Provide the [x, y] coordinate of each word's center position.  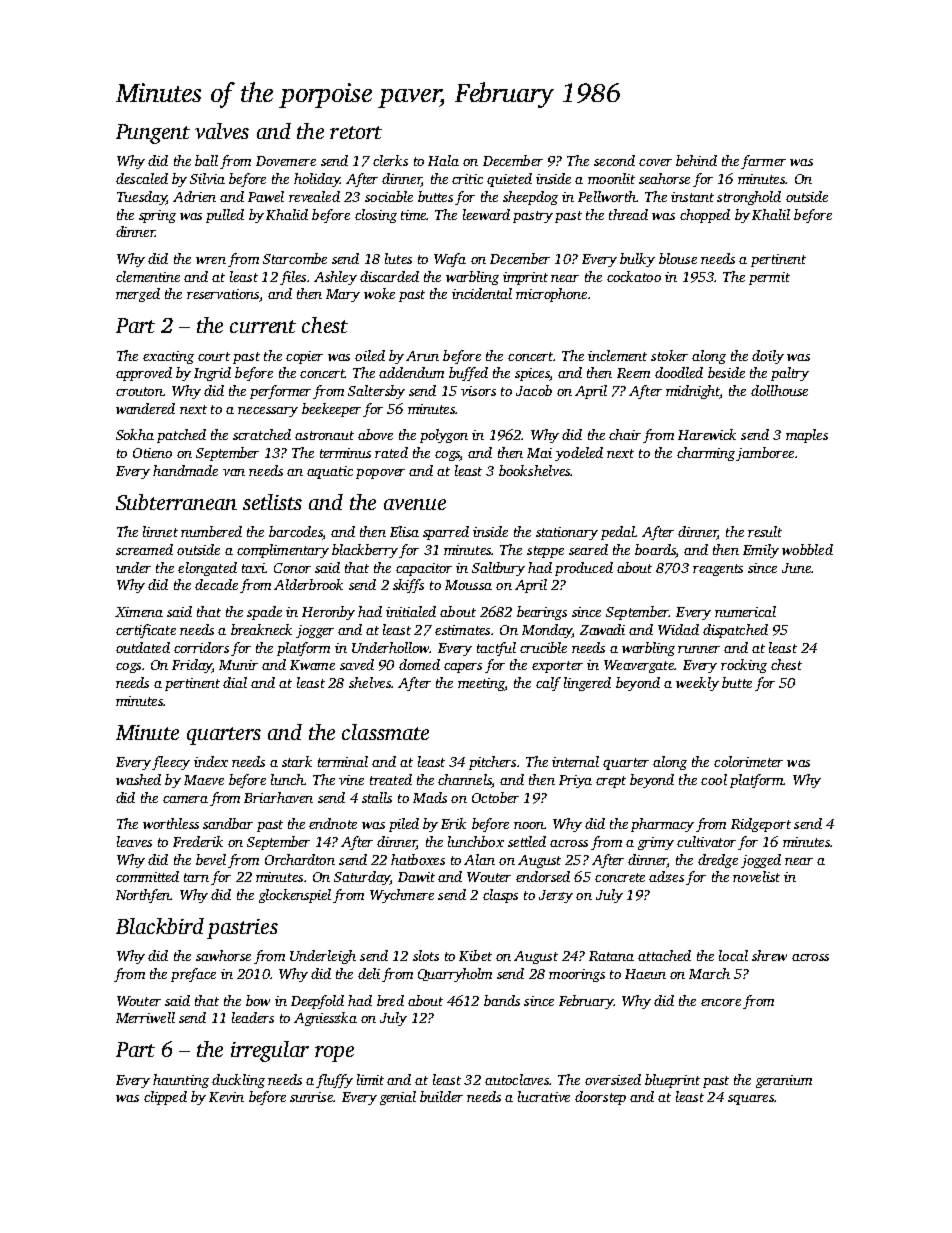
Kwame [312, 665]
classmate [385, 732]
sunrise [311, 1097]
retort [356, 132]
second [614, 160]
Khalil [771, 214]
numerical [745, 611]
